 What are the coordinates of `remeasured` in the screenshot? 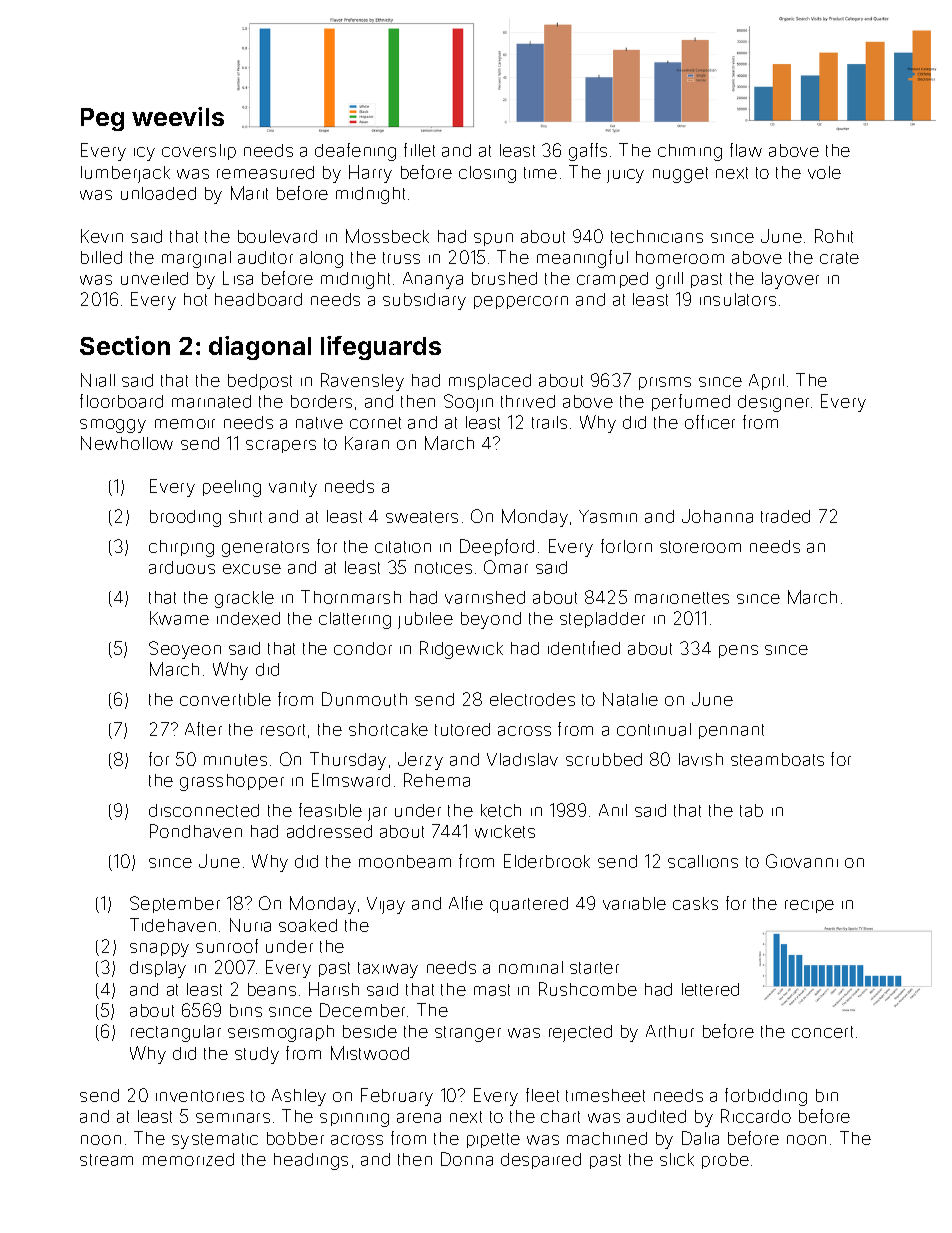 It's located at (265, 172).
